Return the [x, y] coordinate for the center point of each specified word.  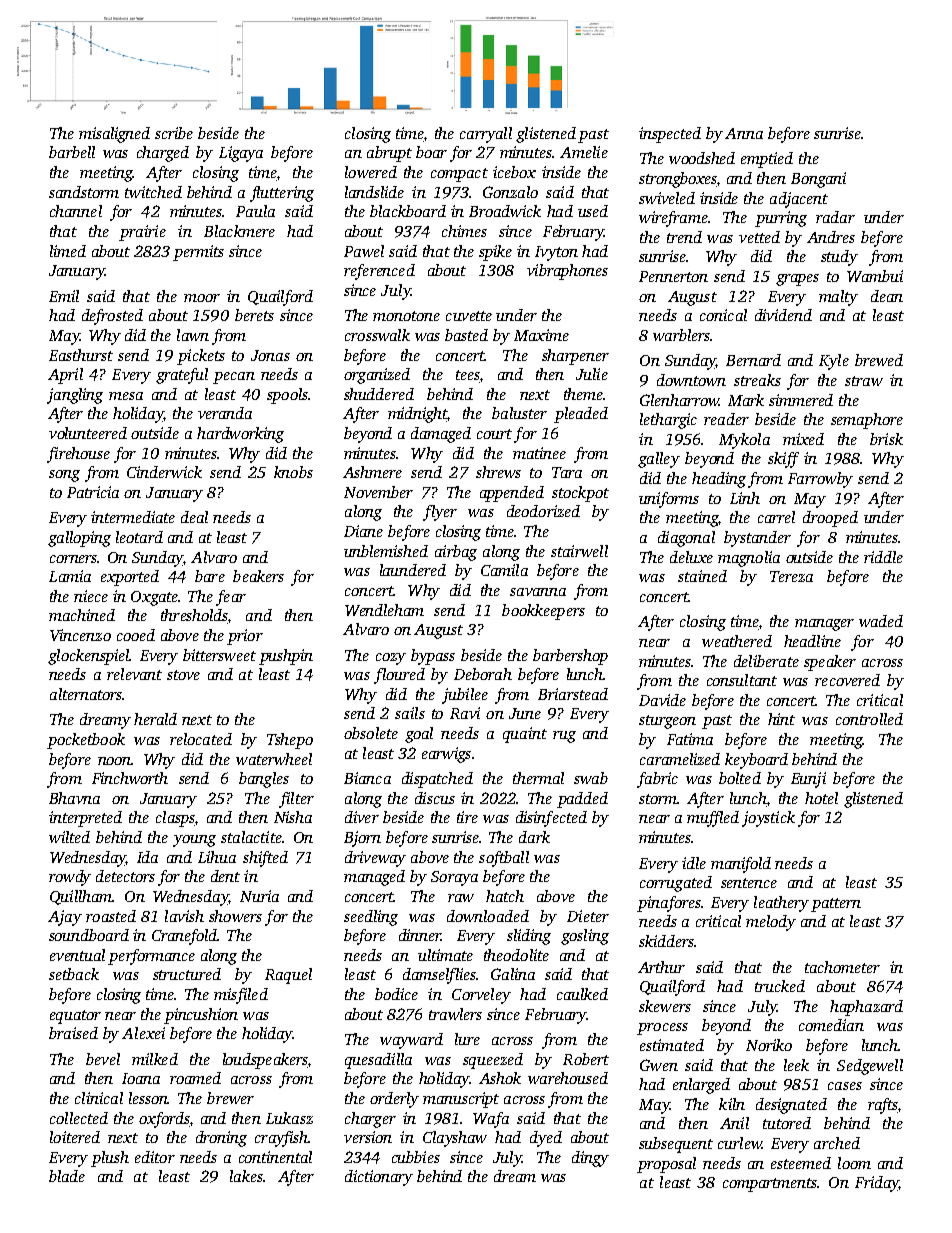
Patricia [93, 492]
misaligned [114, 135]
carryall [486, 135]
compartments [770, 1185]
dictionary [379, 1178]
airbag [456, 553]
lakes [246, 1176]
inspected [670, 135]
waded [881, 621]
